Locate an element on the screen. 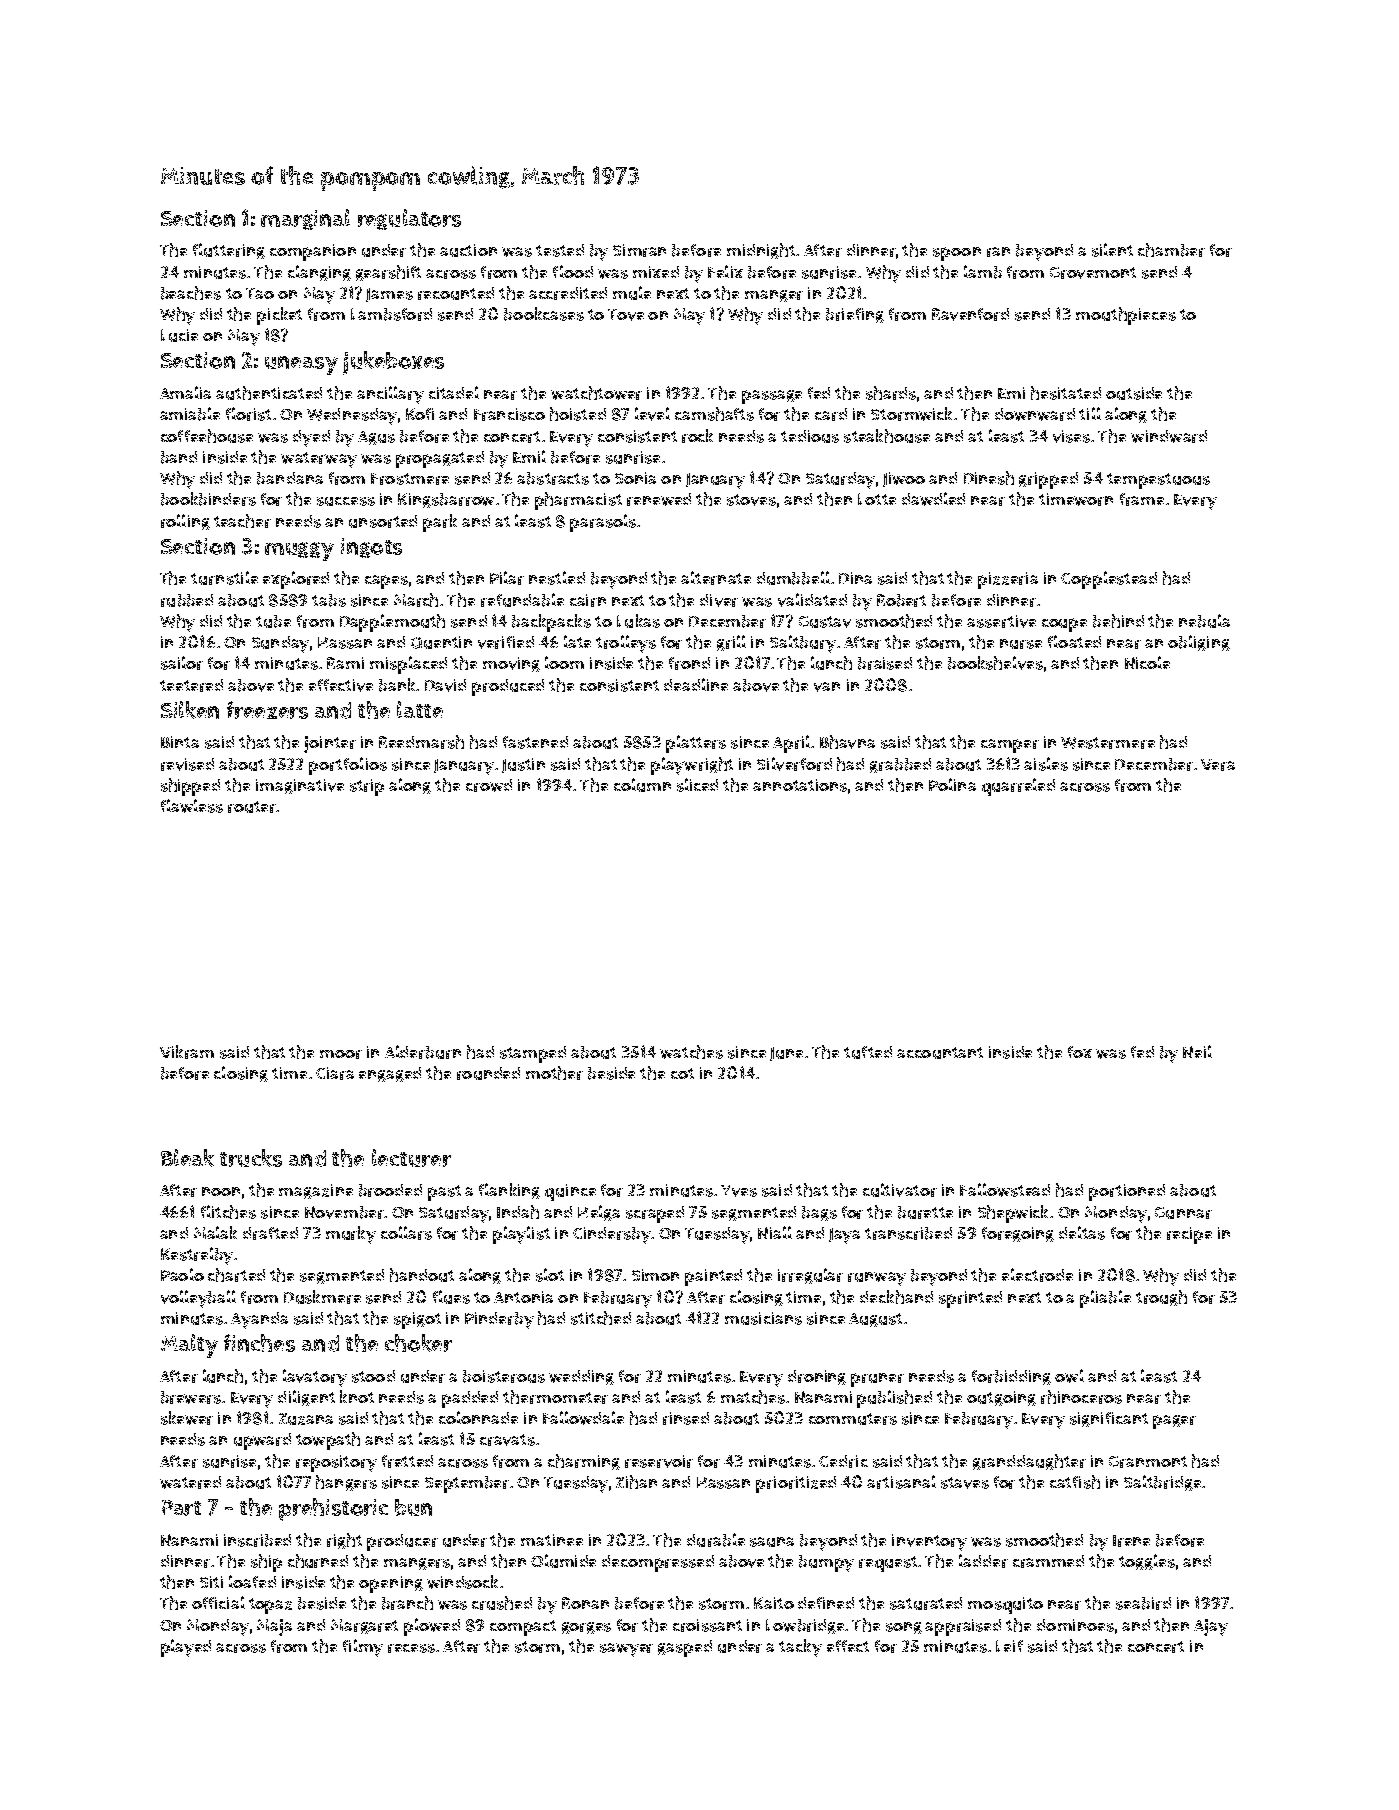  Bleak is located at coordinates (187, 1158).
